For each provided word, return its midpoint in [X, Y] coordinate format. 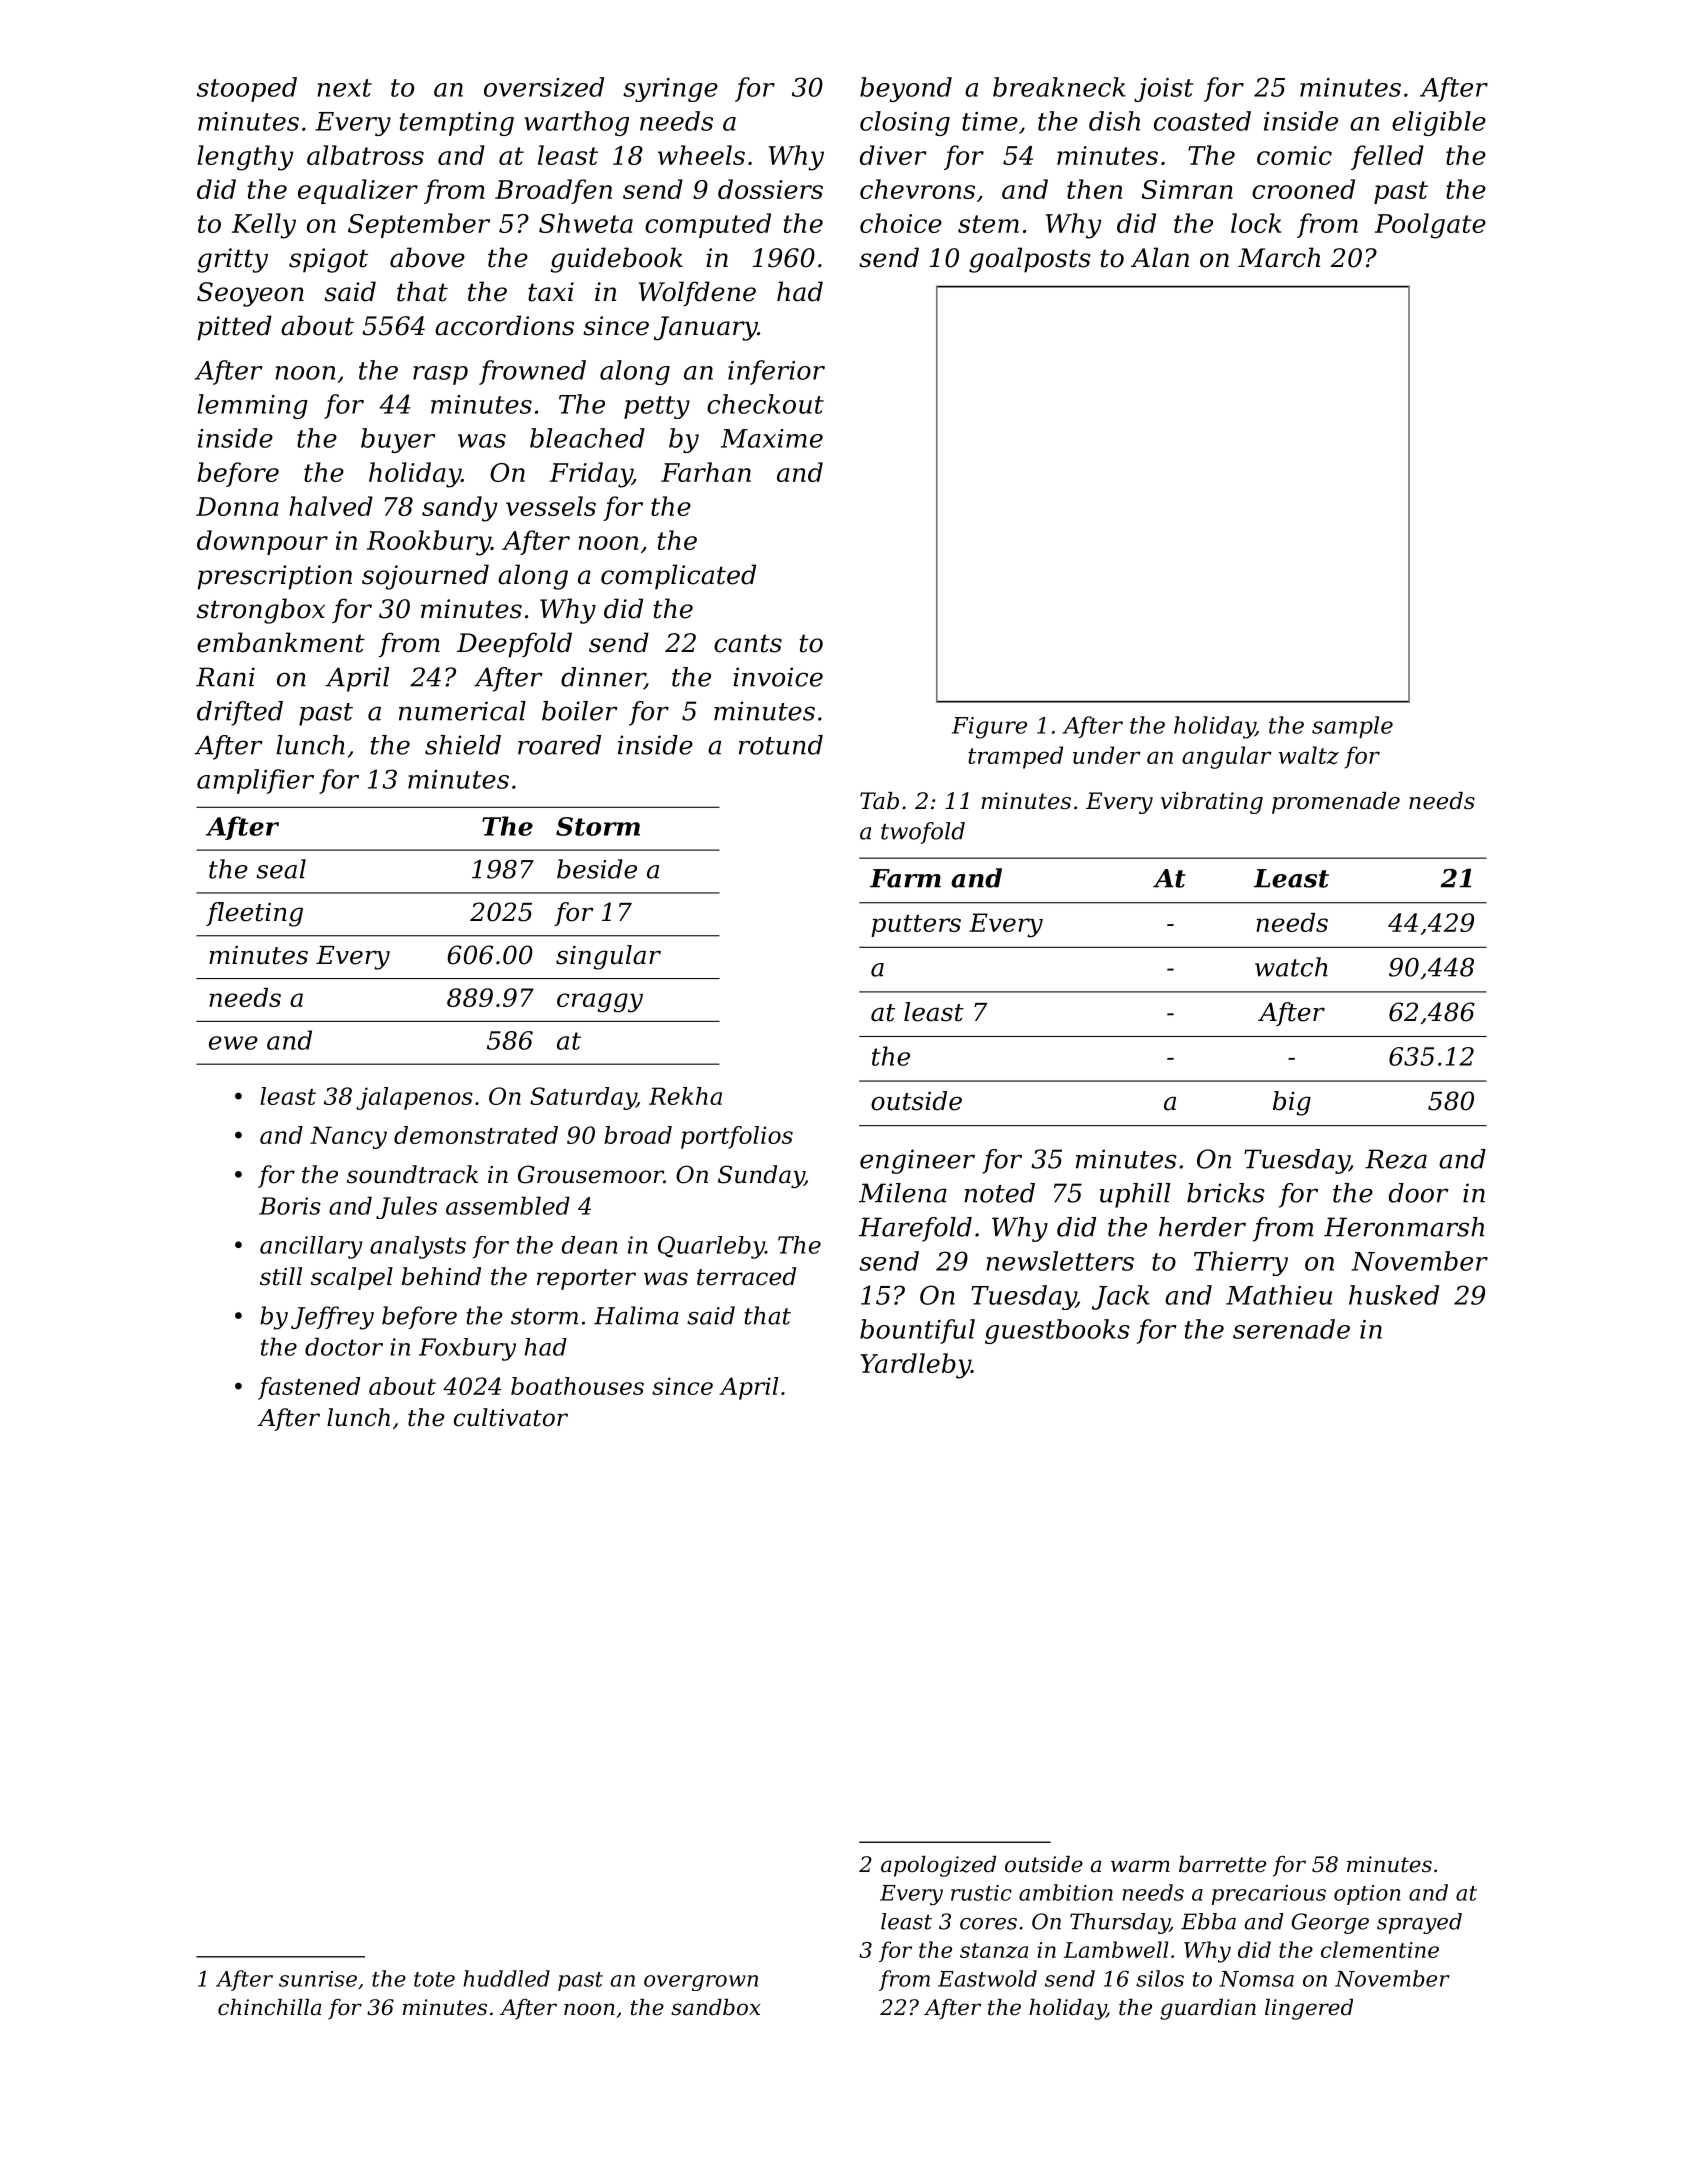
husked [1394, 1295]
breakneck [1059, 87]
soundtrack [412, 1174]
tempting [457, 124]
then [1094, 189]
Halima [636, 1315]
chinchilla [269, 2007]
